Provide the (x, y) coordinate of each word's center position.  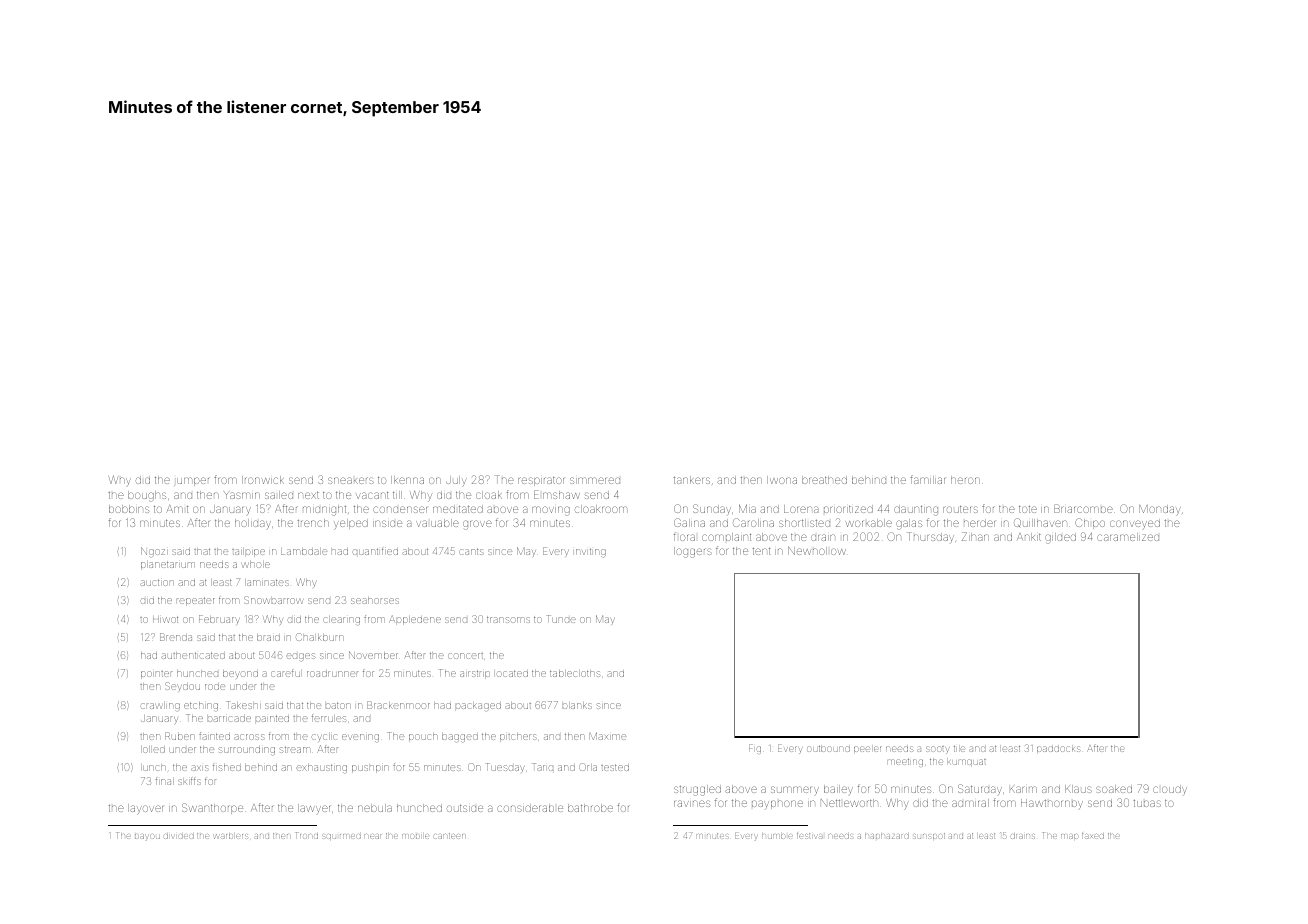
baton (338, 705)
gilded (1060, 538)
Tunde (561, 619)
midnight (324, 510)
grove (477, 525)
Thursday (930, 537)
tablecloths (575, 673)
